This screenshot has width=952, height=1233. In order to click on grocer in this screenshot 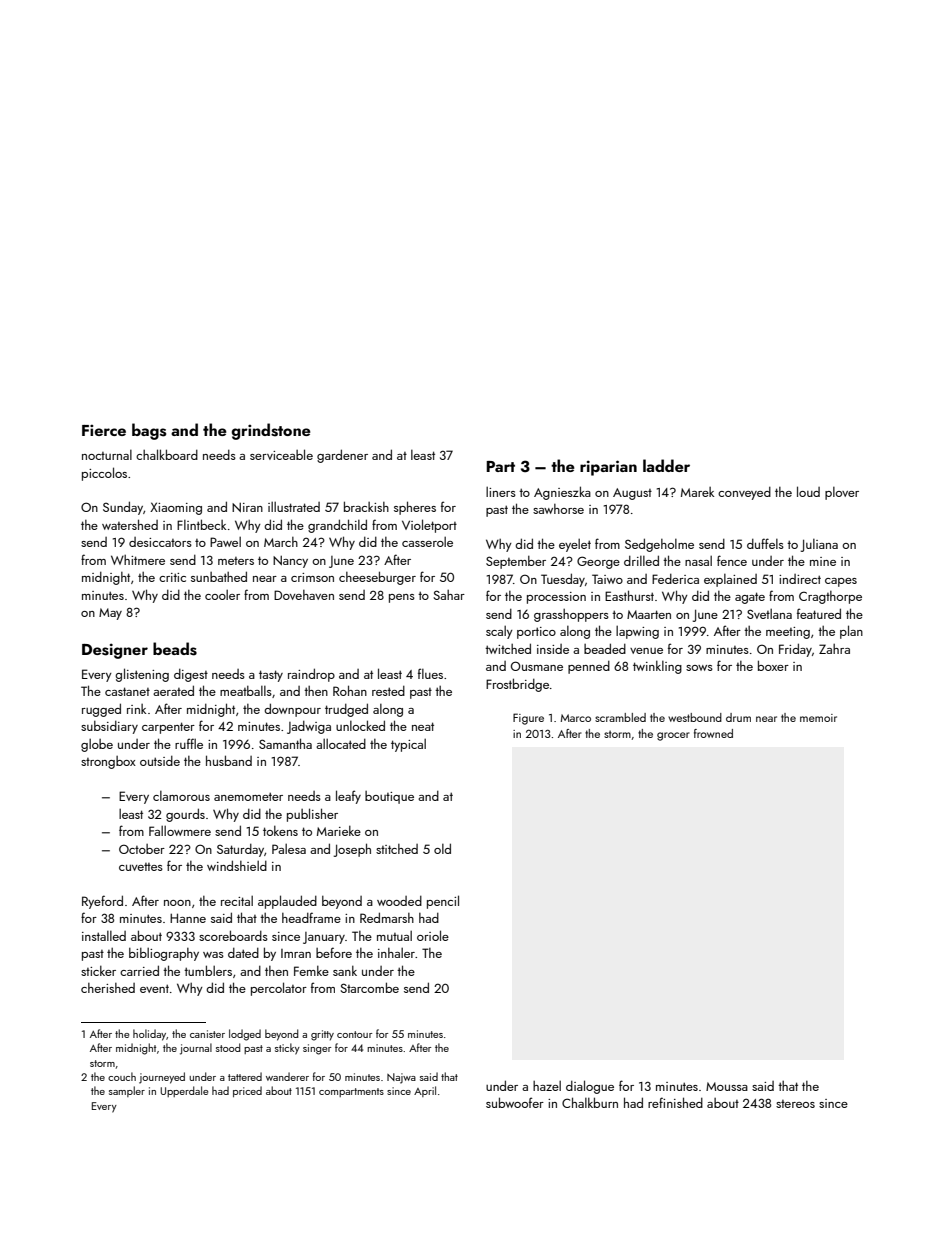, I will do `click(673, 736)`.
